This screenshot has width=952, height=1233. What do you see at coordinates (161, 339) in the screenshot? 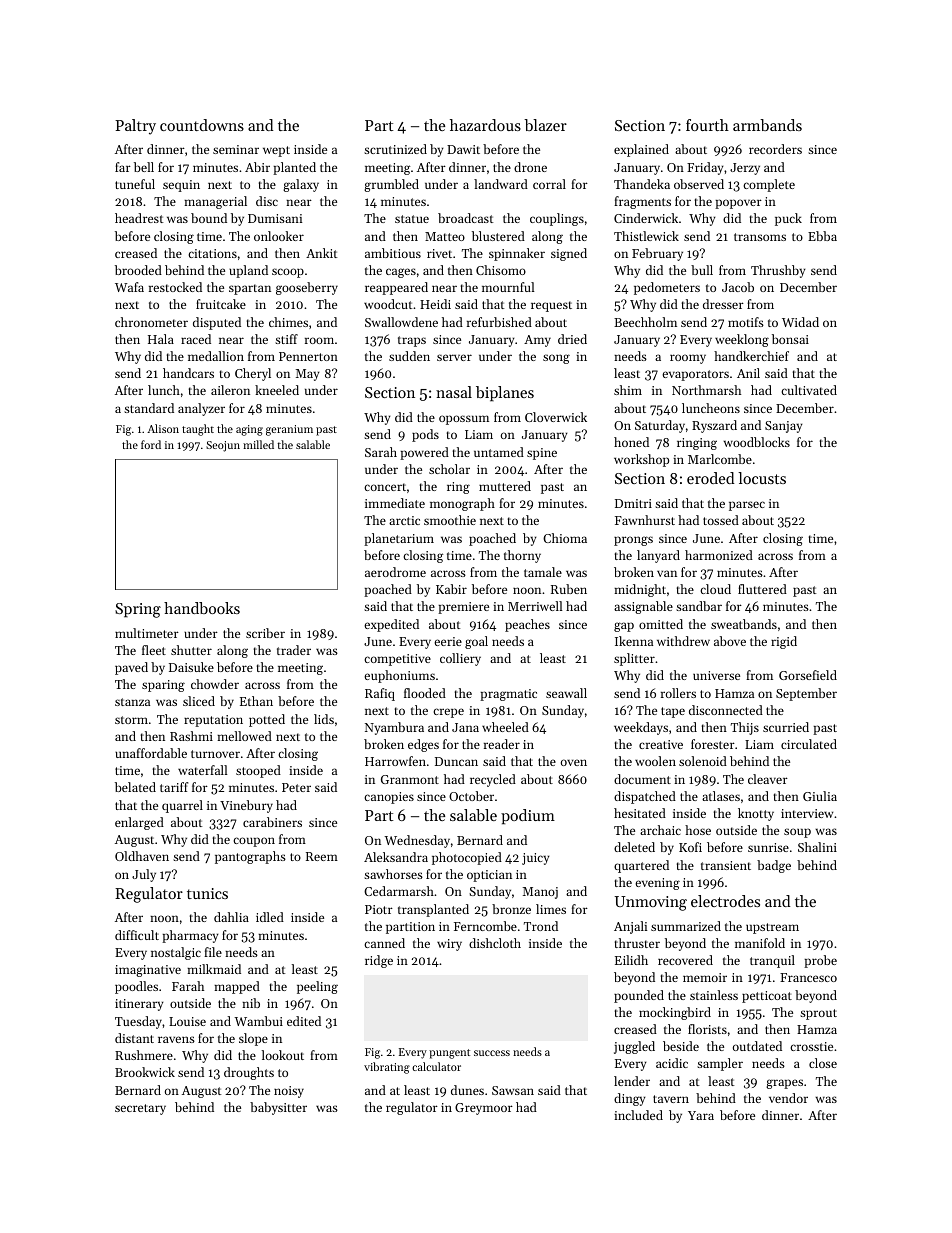
I see `Hala` at bounding box center [161, 339].
